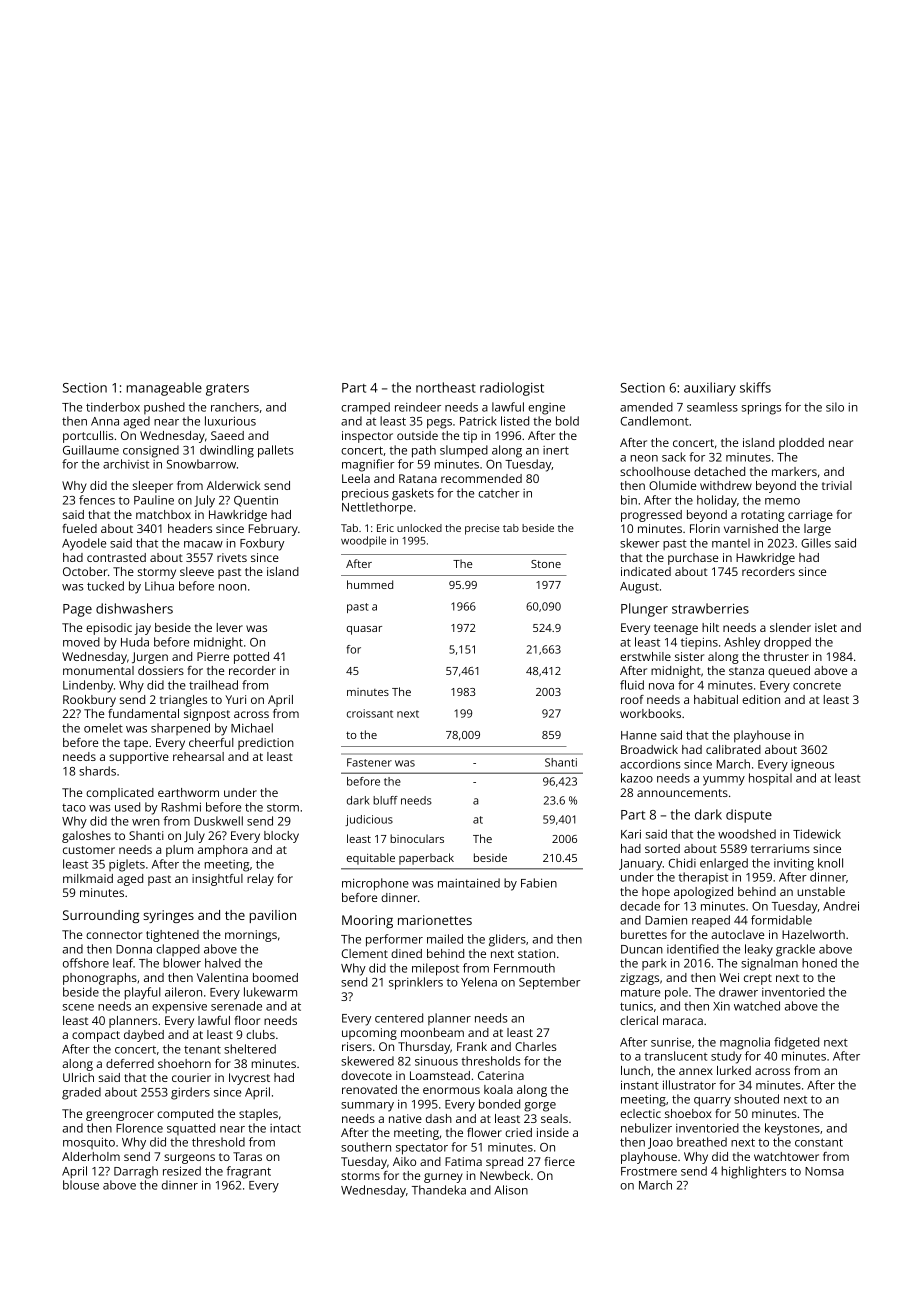 The height and width of the image is (1308, 924). I want to click on reaped, so click(711, 921).
